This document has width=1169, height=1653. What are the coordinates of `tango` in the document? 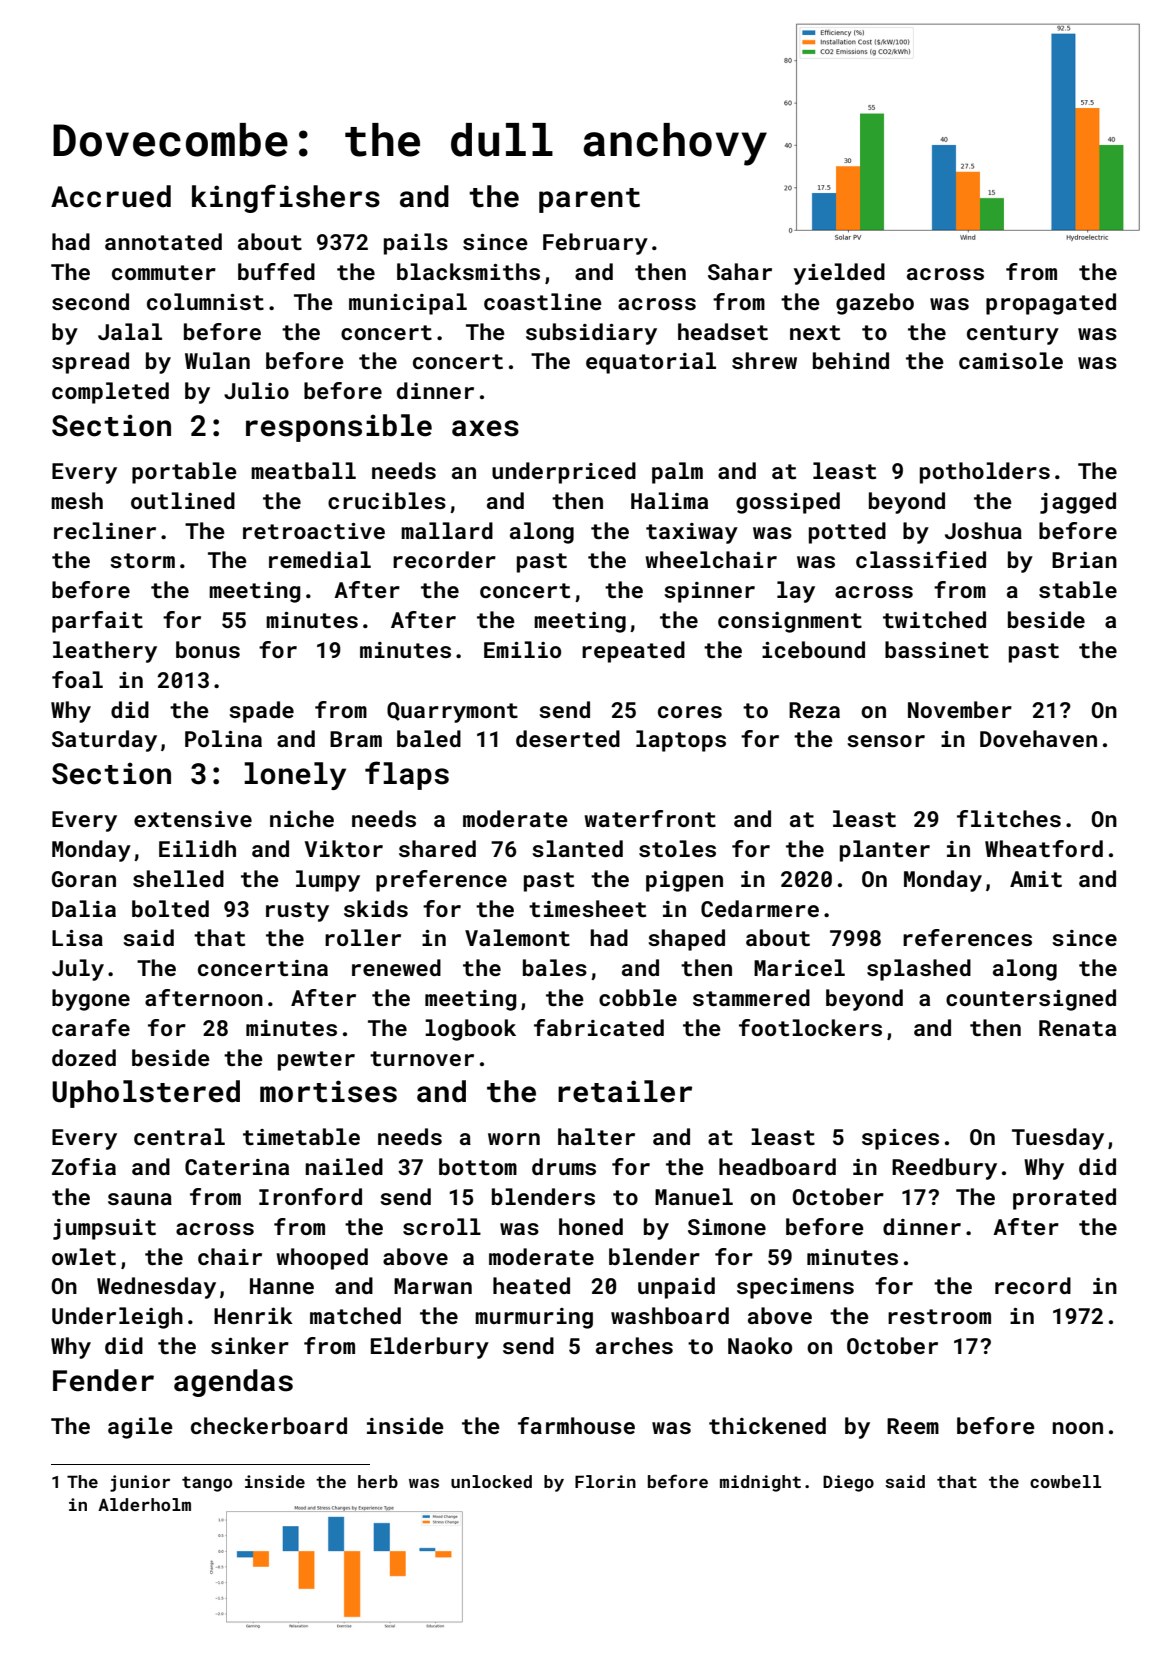 It's located at (207, 1484).
